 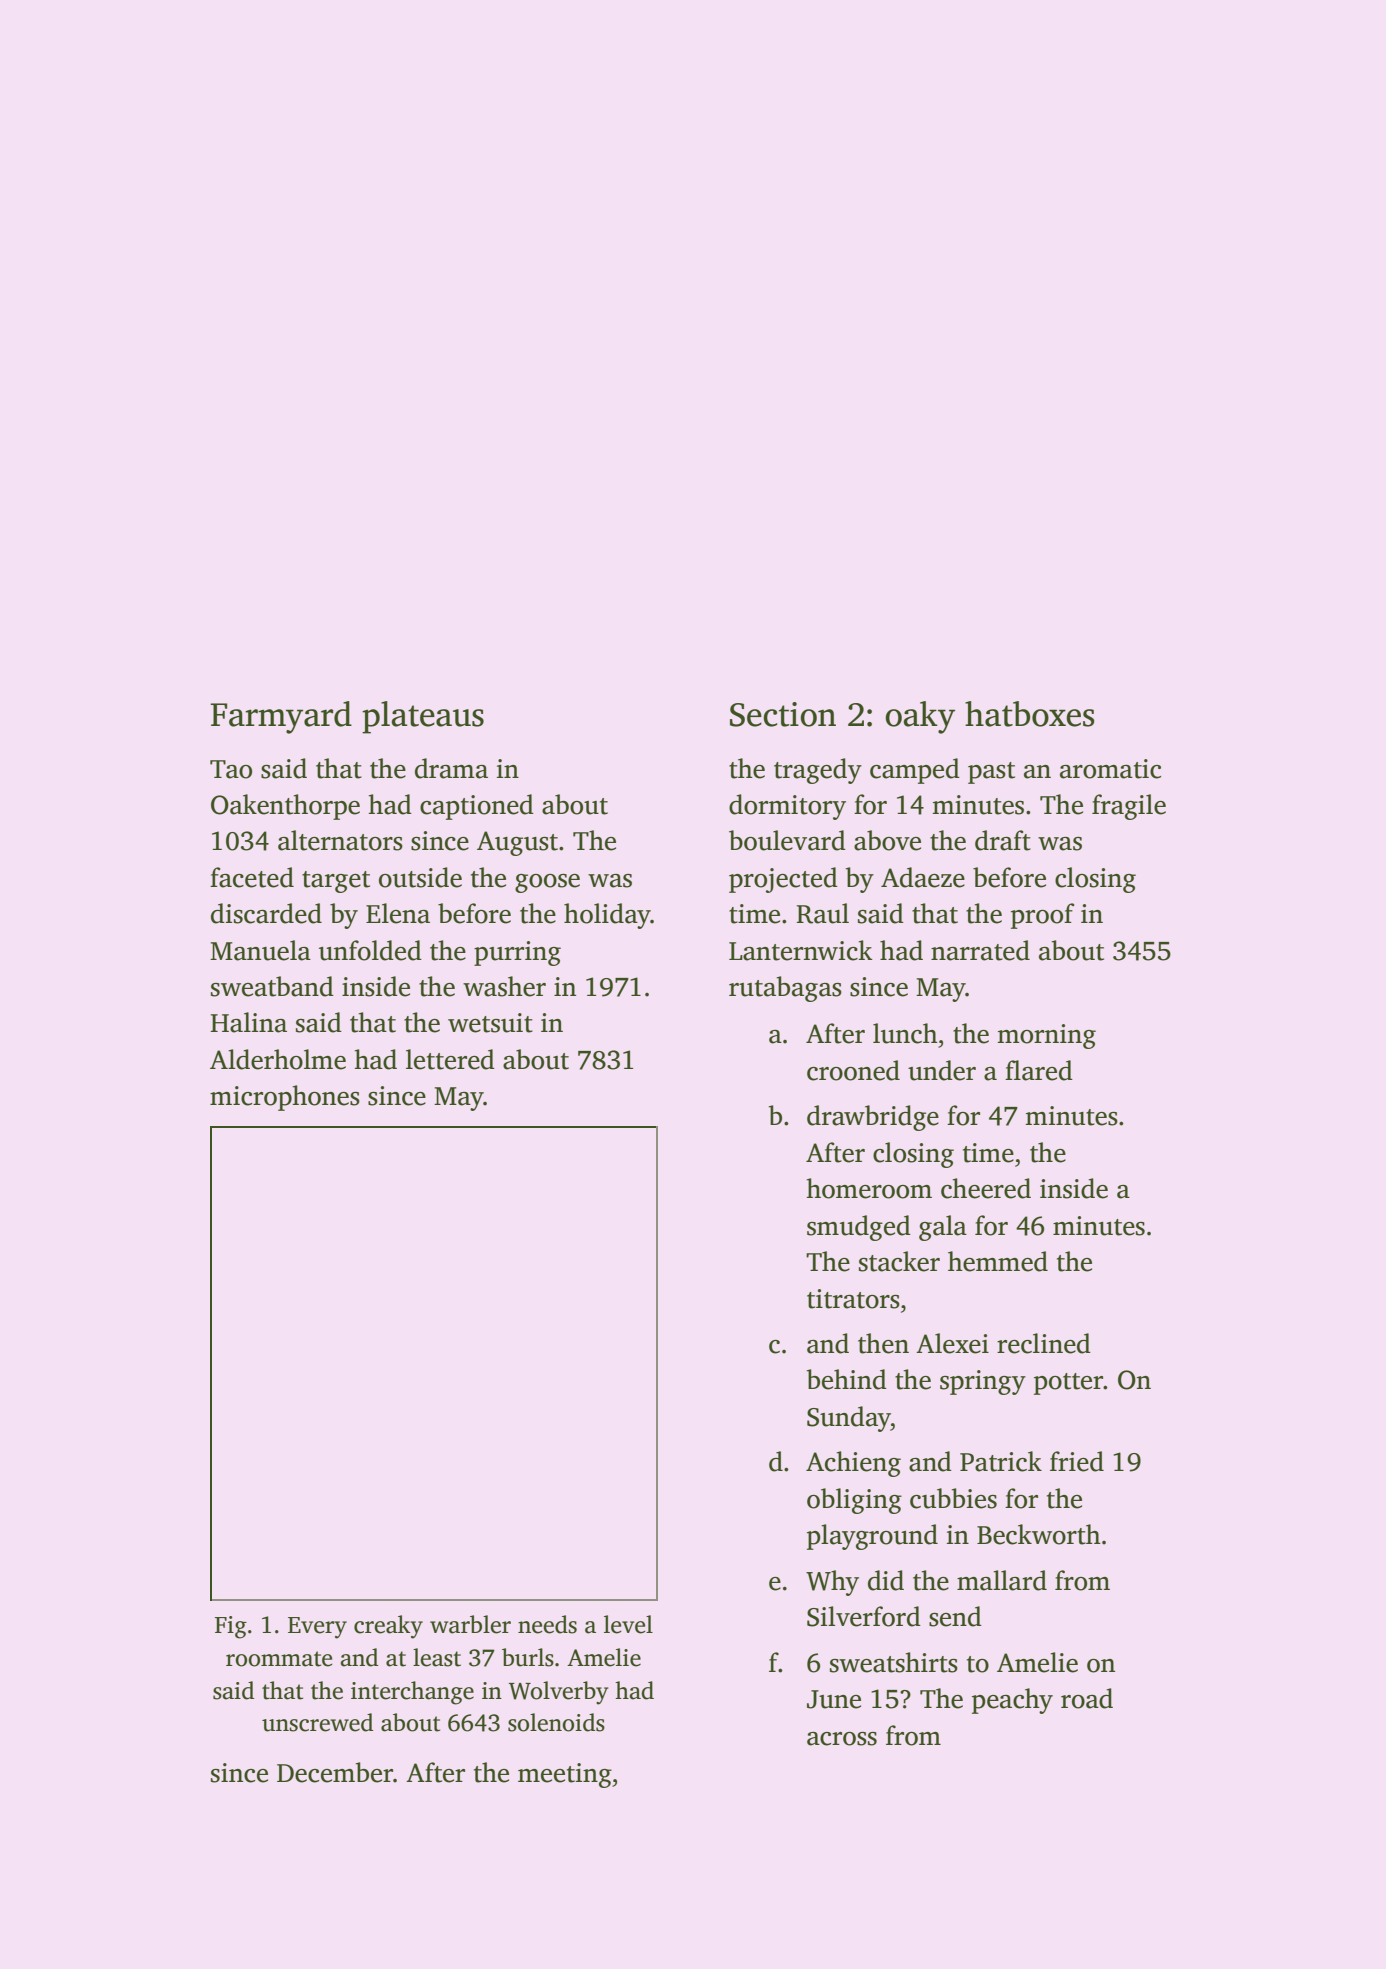 I want to click on lettered, so click(x=450, y=1059).
